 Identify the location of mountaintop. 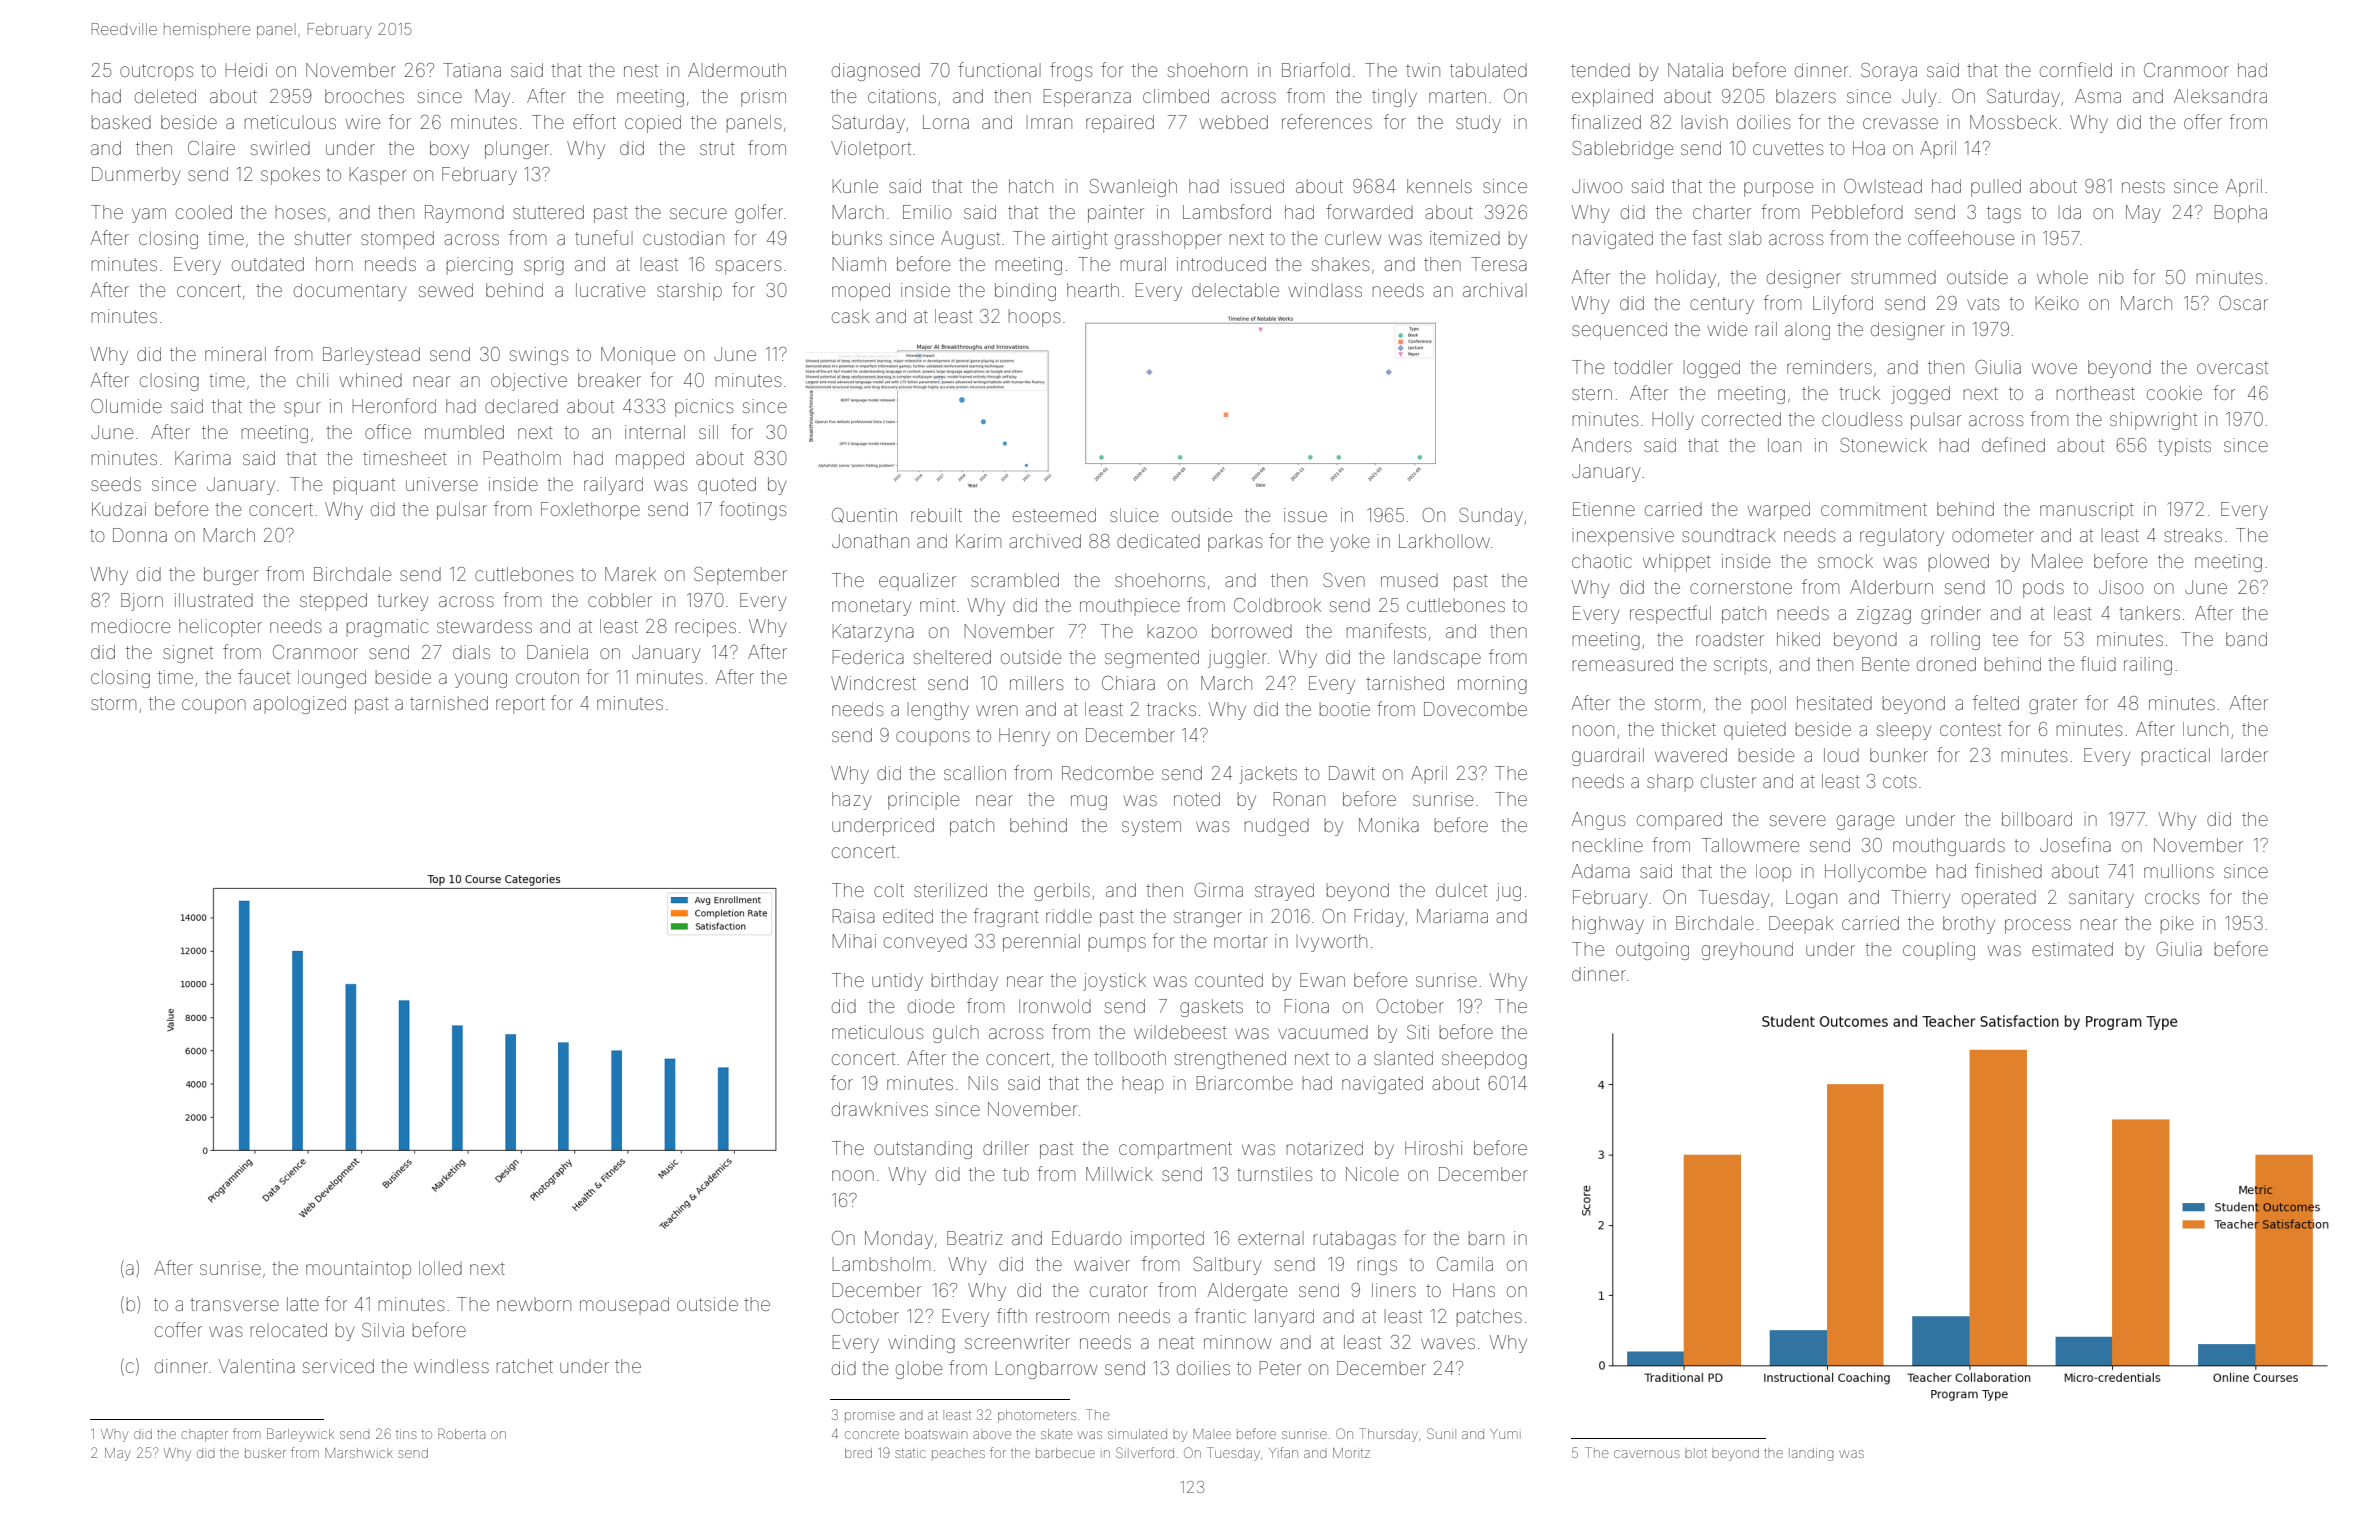
(358, 1270).
